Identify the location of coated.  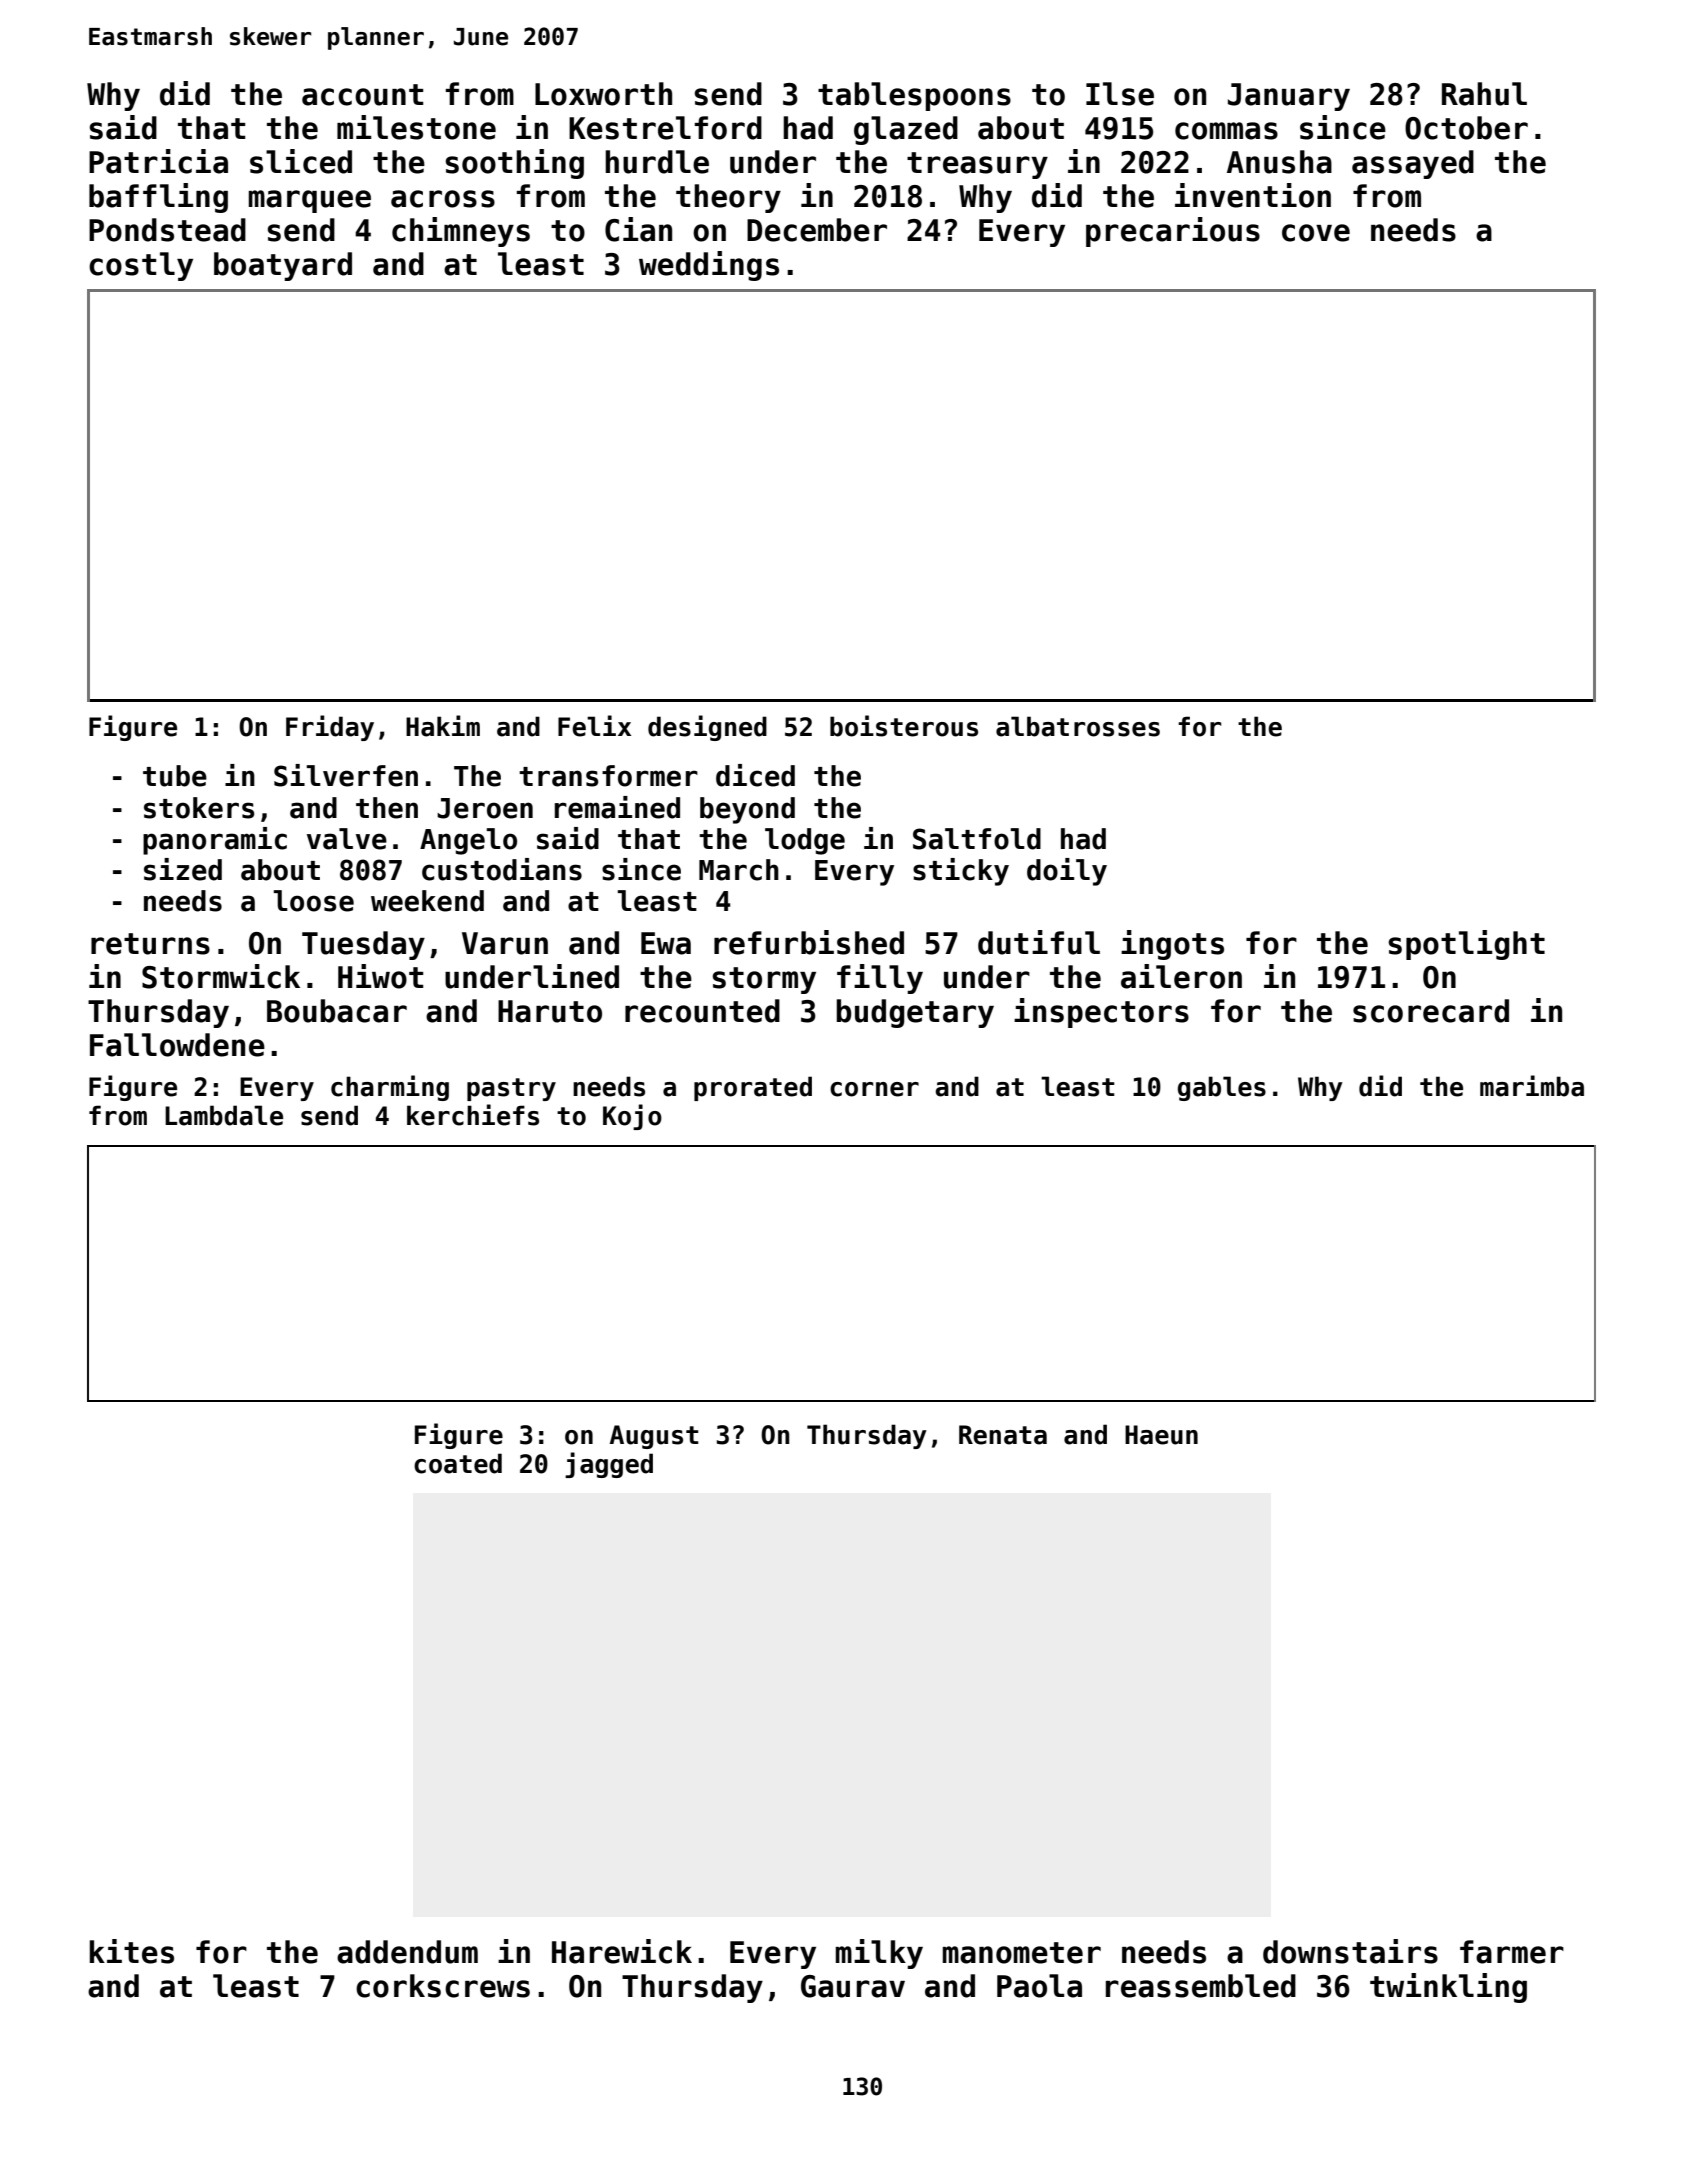
(458, 1463).
